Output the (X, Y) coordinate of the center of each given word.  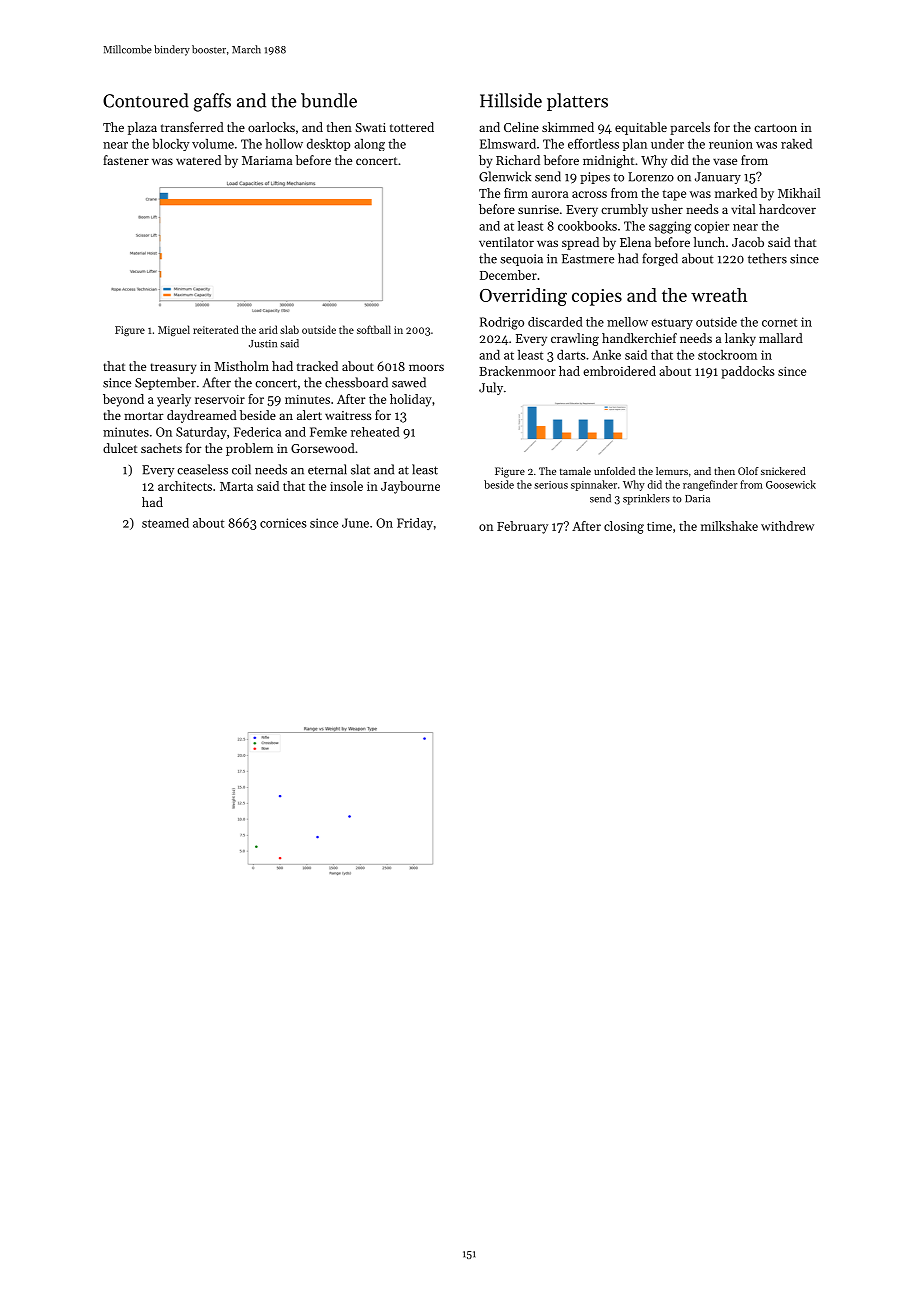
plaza (142, 128)
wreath (719, 295)
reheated (375, 432)
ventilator (506, 242)
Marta (236, 486)
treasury (173, 368)
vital (743, 209)
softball (374, 329)
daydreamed (202, 416)
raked (796, 144)
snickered (783, 471)
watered (198, 160)
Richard (518, 160)
